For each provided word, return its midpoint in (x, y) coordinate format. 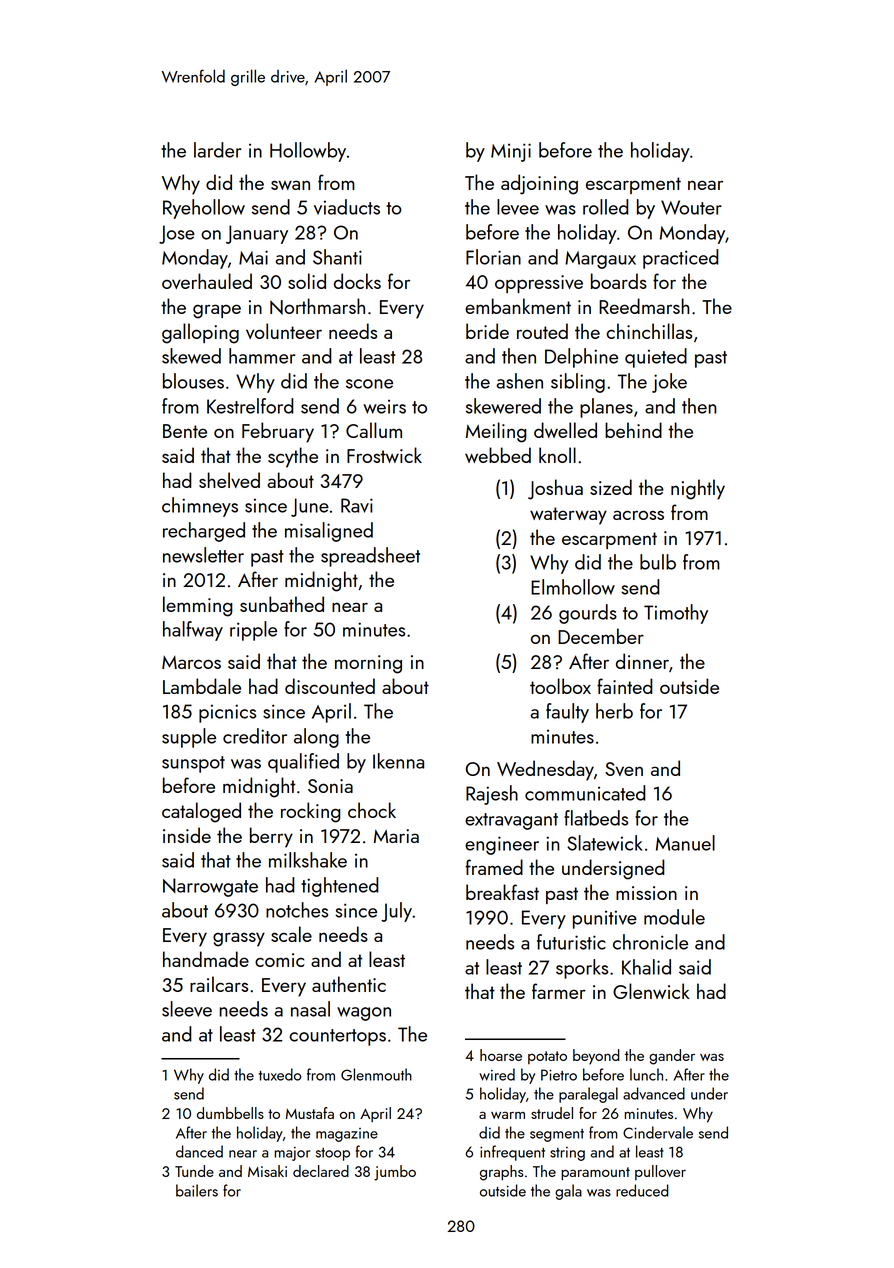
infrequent (512, 1153)
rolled (606, 207)
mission (646, 893)
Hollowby (308, 152)
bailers (197, 1190)
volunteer (284, 331)
